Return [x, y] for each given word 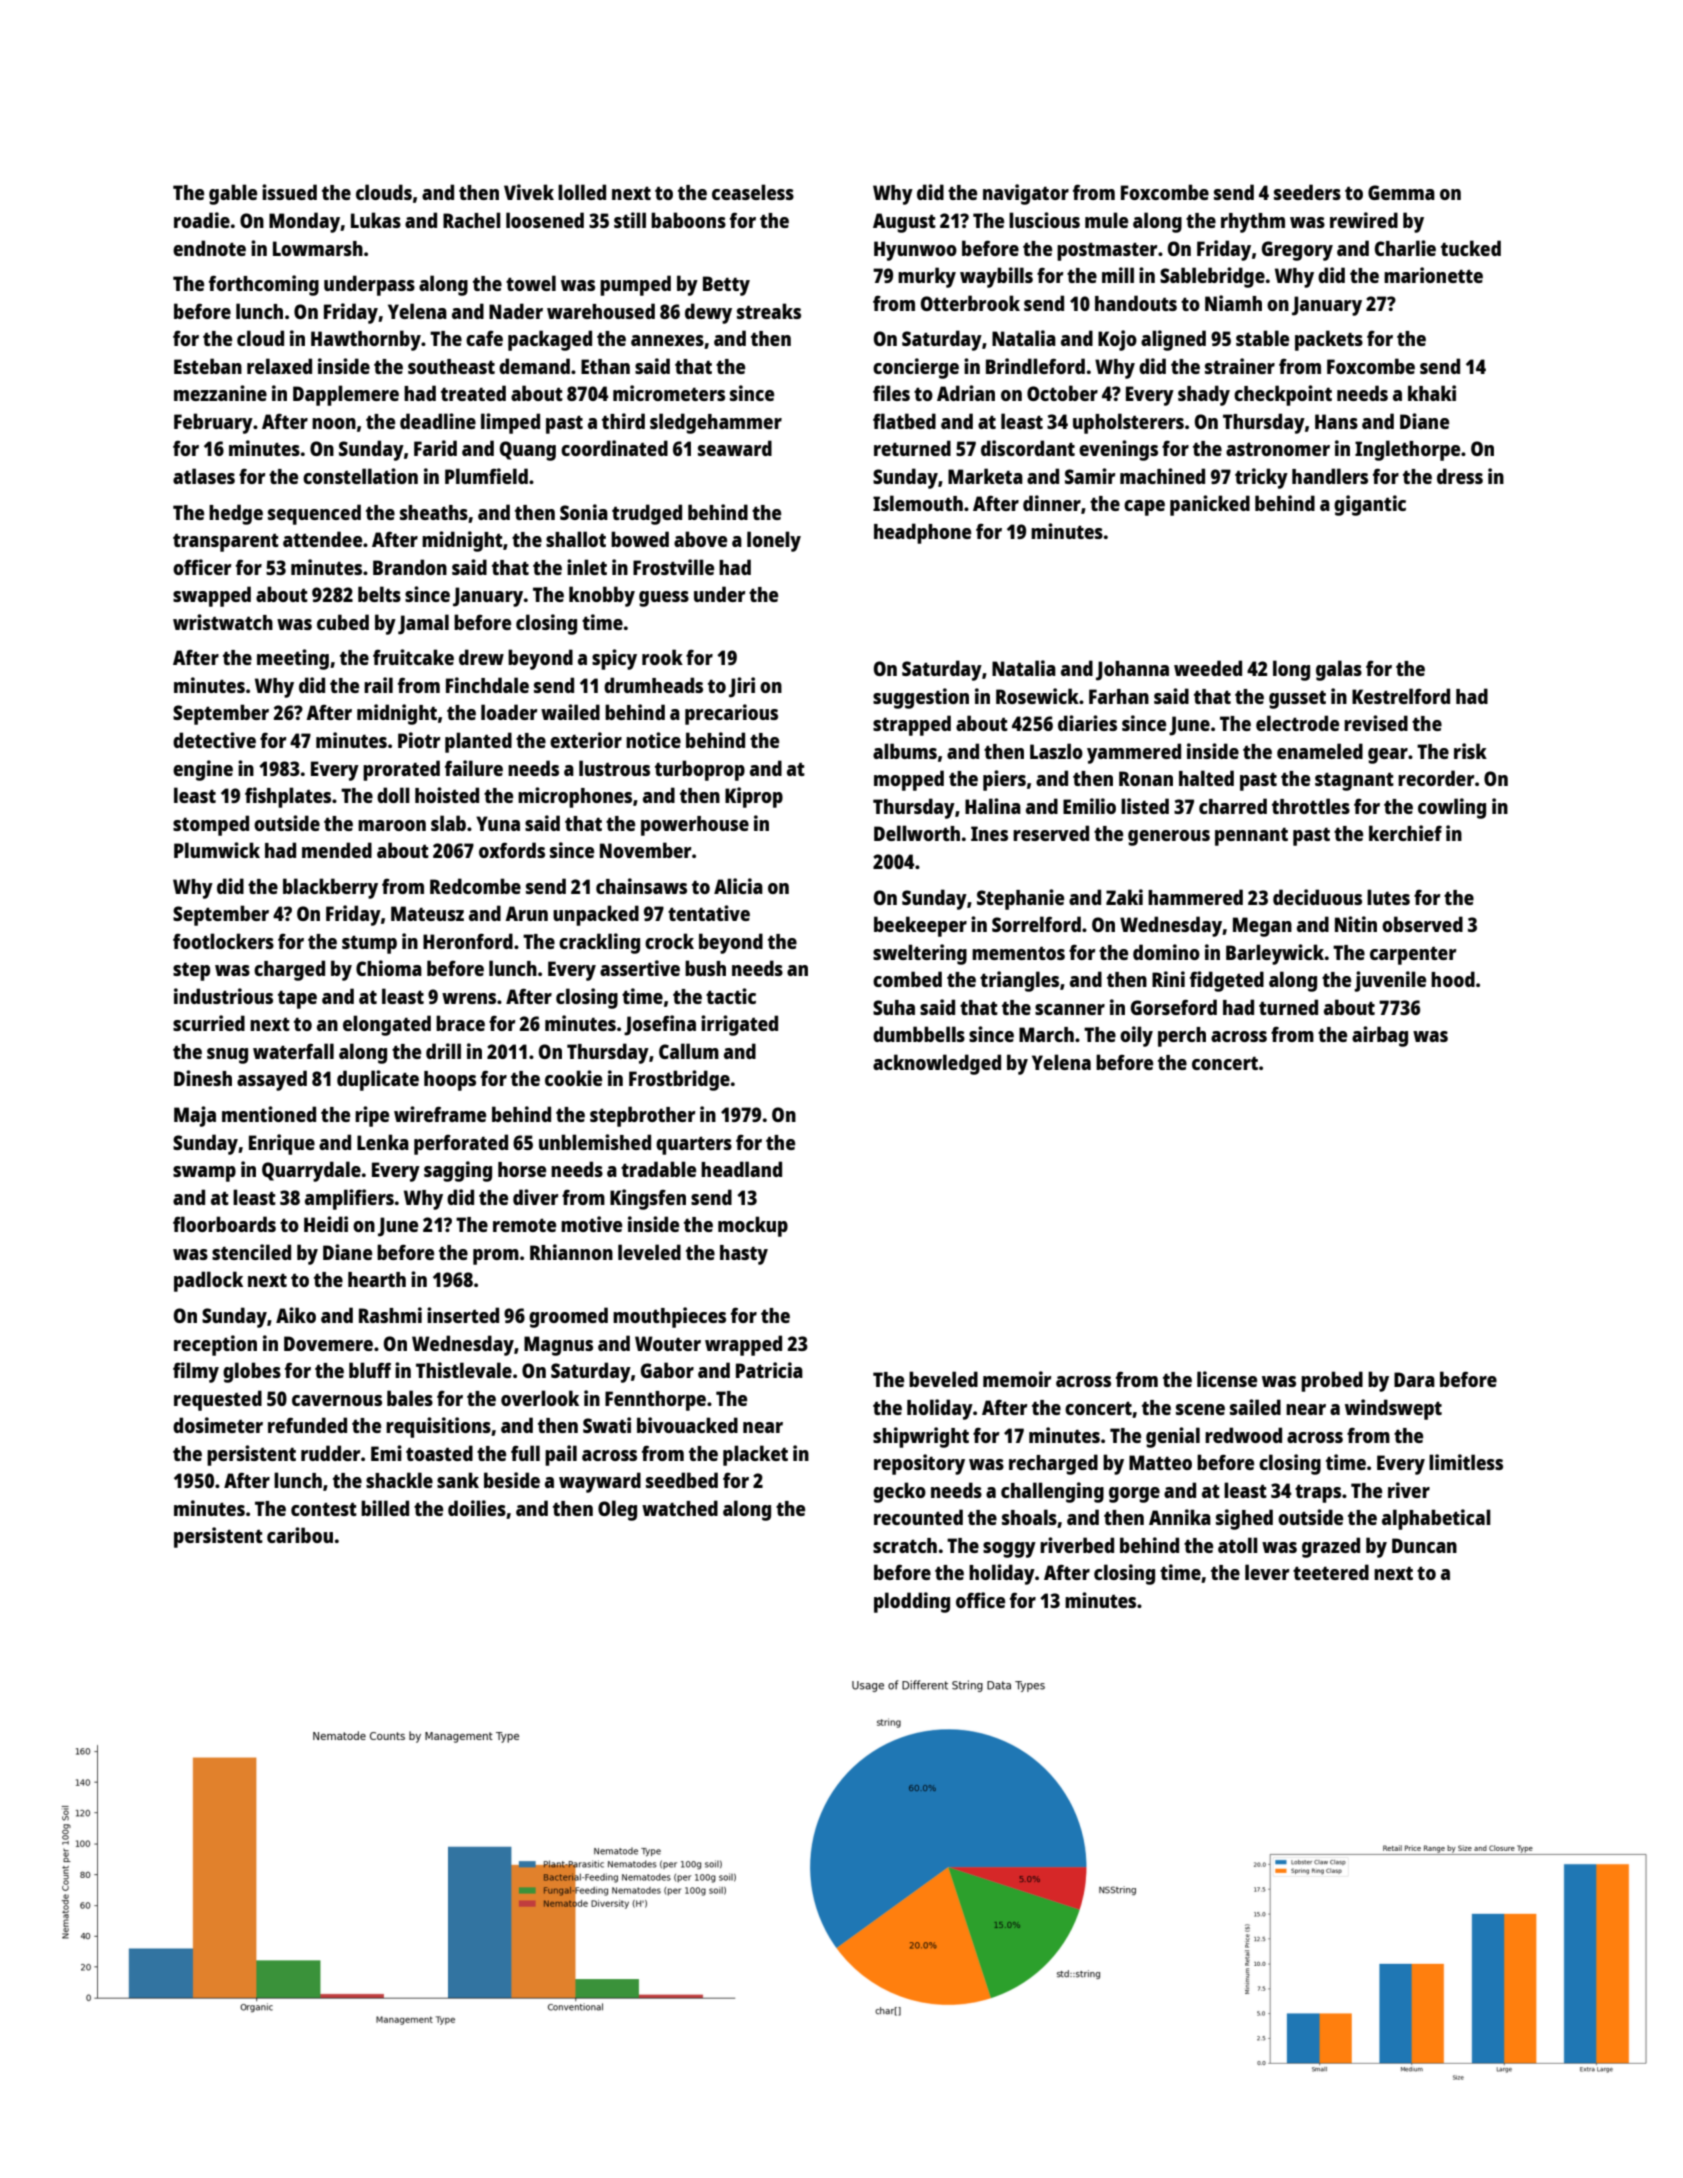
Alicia [738, 886]
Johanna [1132, 671]
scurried [209, 1023]
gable [233, 194]
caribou [300, 1535]
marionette [1433, 275]
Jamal [423, 624]
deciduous [1317, 897]
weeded [1208, 668]
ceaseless [753, 192]
